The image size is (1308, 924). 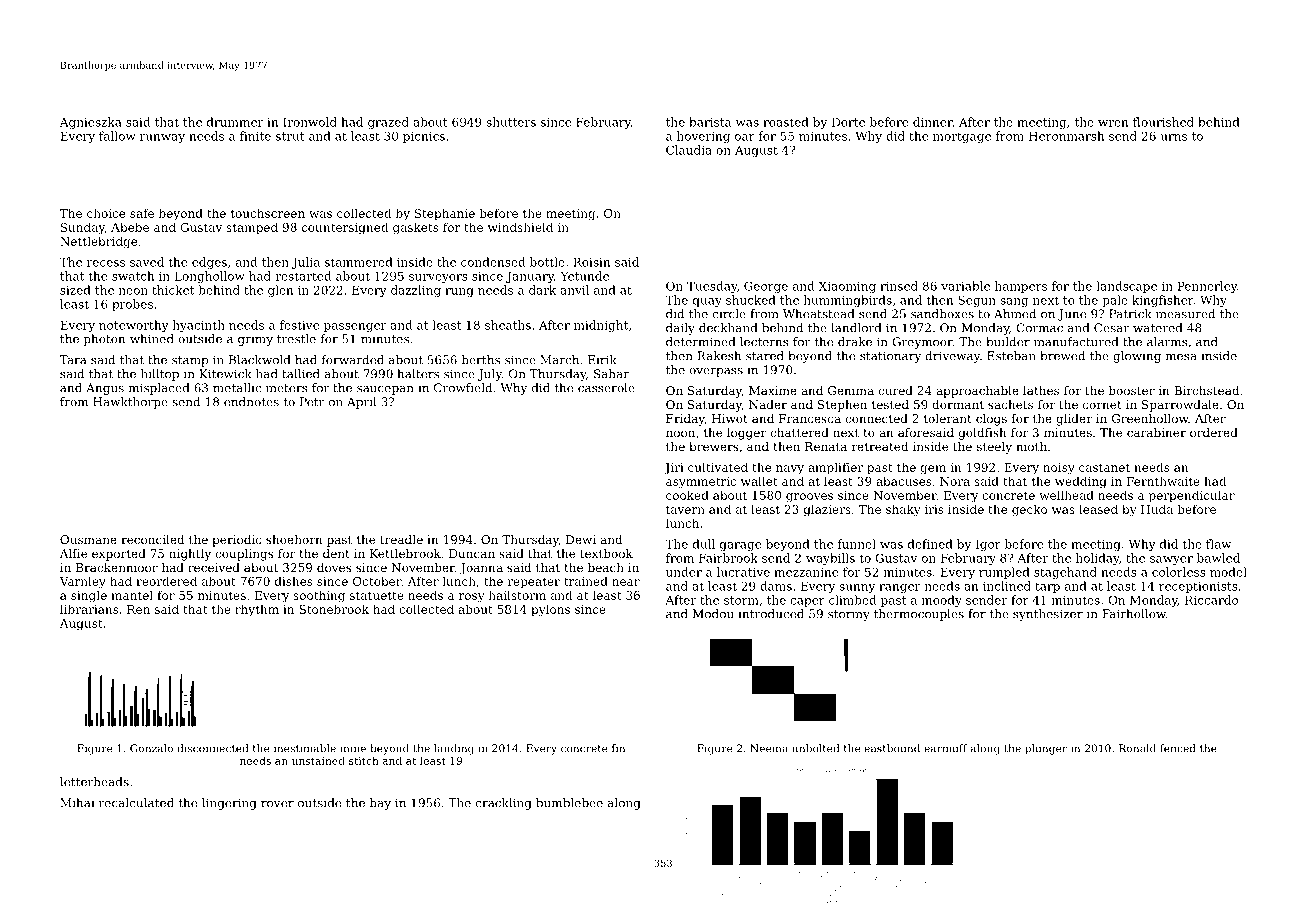 What do you see at coordinates (746, 434) in the page?
I see `logger` at bounding box center [746, 434].
